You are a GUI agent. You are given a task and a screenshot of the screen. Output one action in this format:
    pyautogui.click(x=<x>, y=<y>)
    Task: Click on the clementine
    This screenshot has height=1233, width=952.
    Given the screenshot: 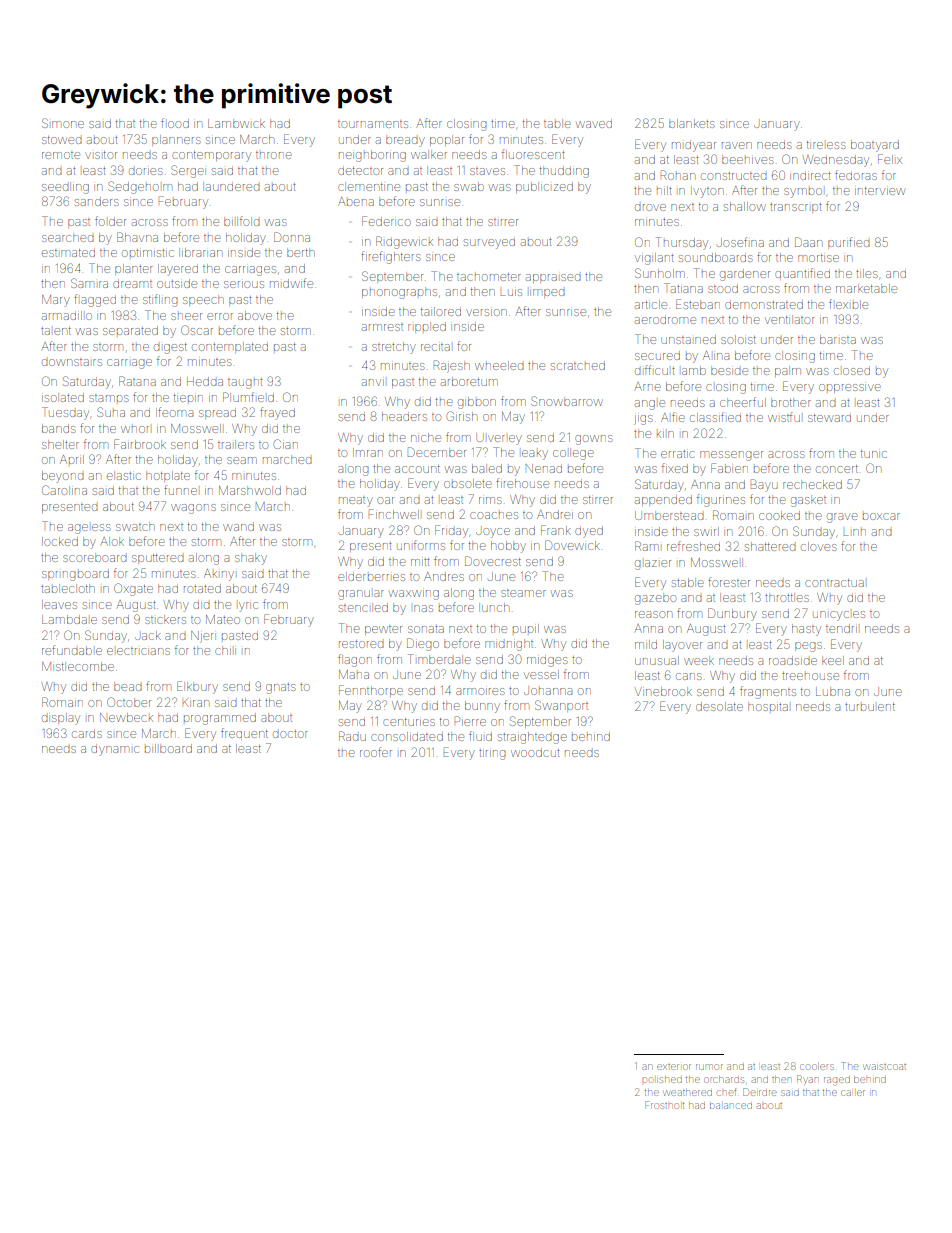 What is the action you would take?
    pyautogui.click(x=369, y=186)
